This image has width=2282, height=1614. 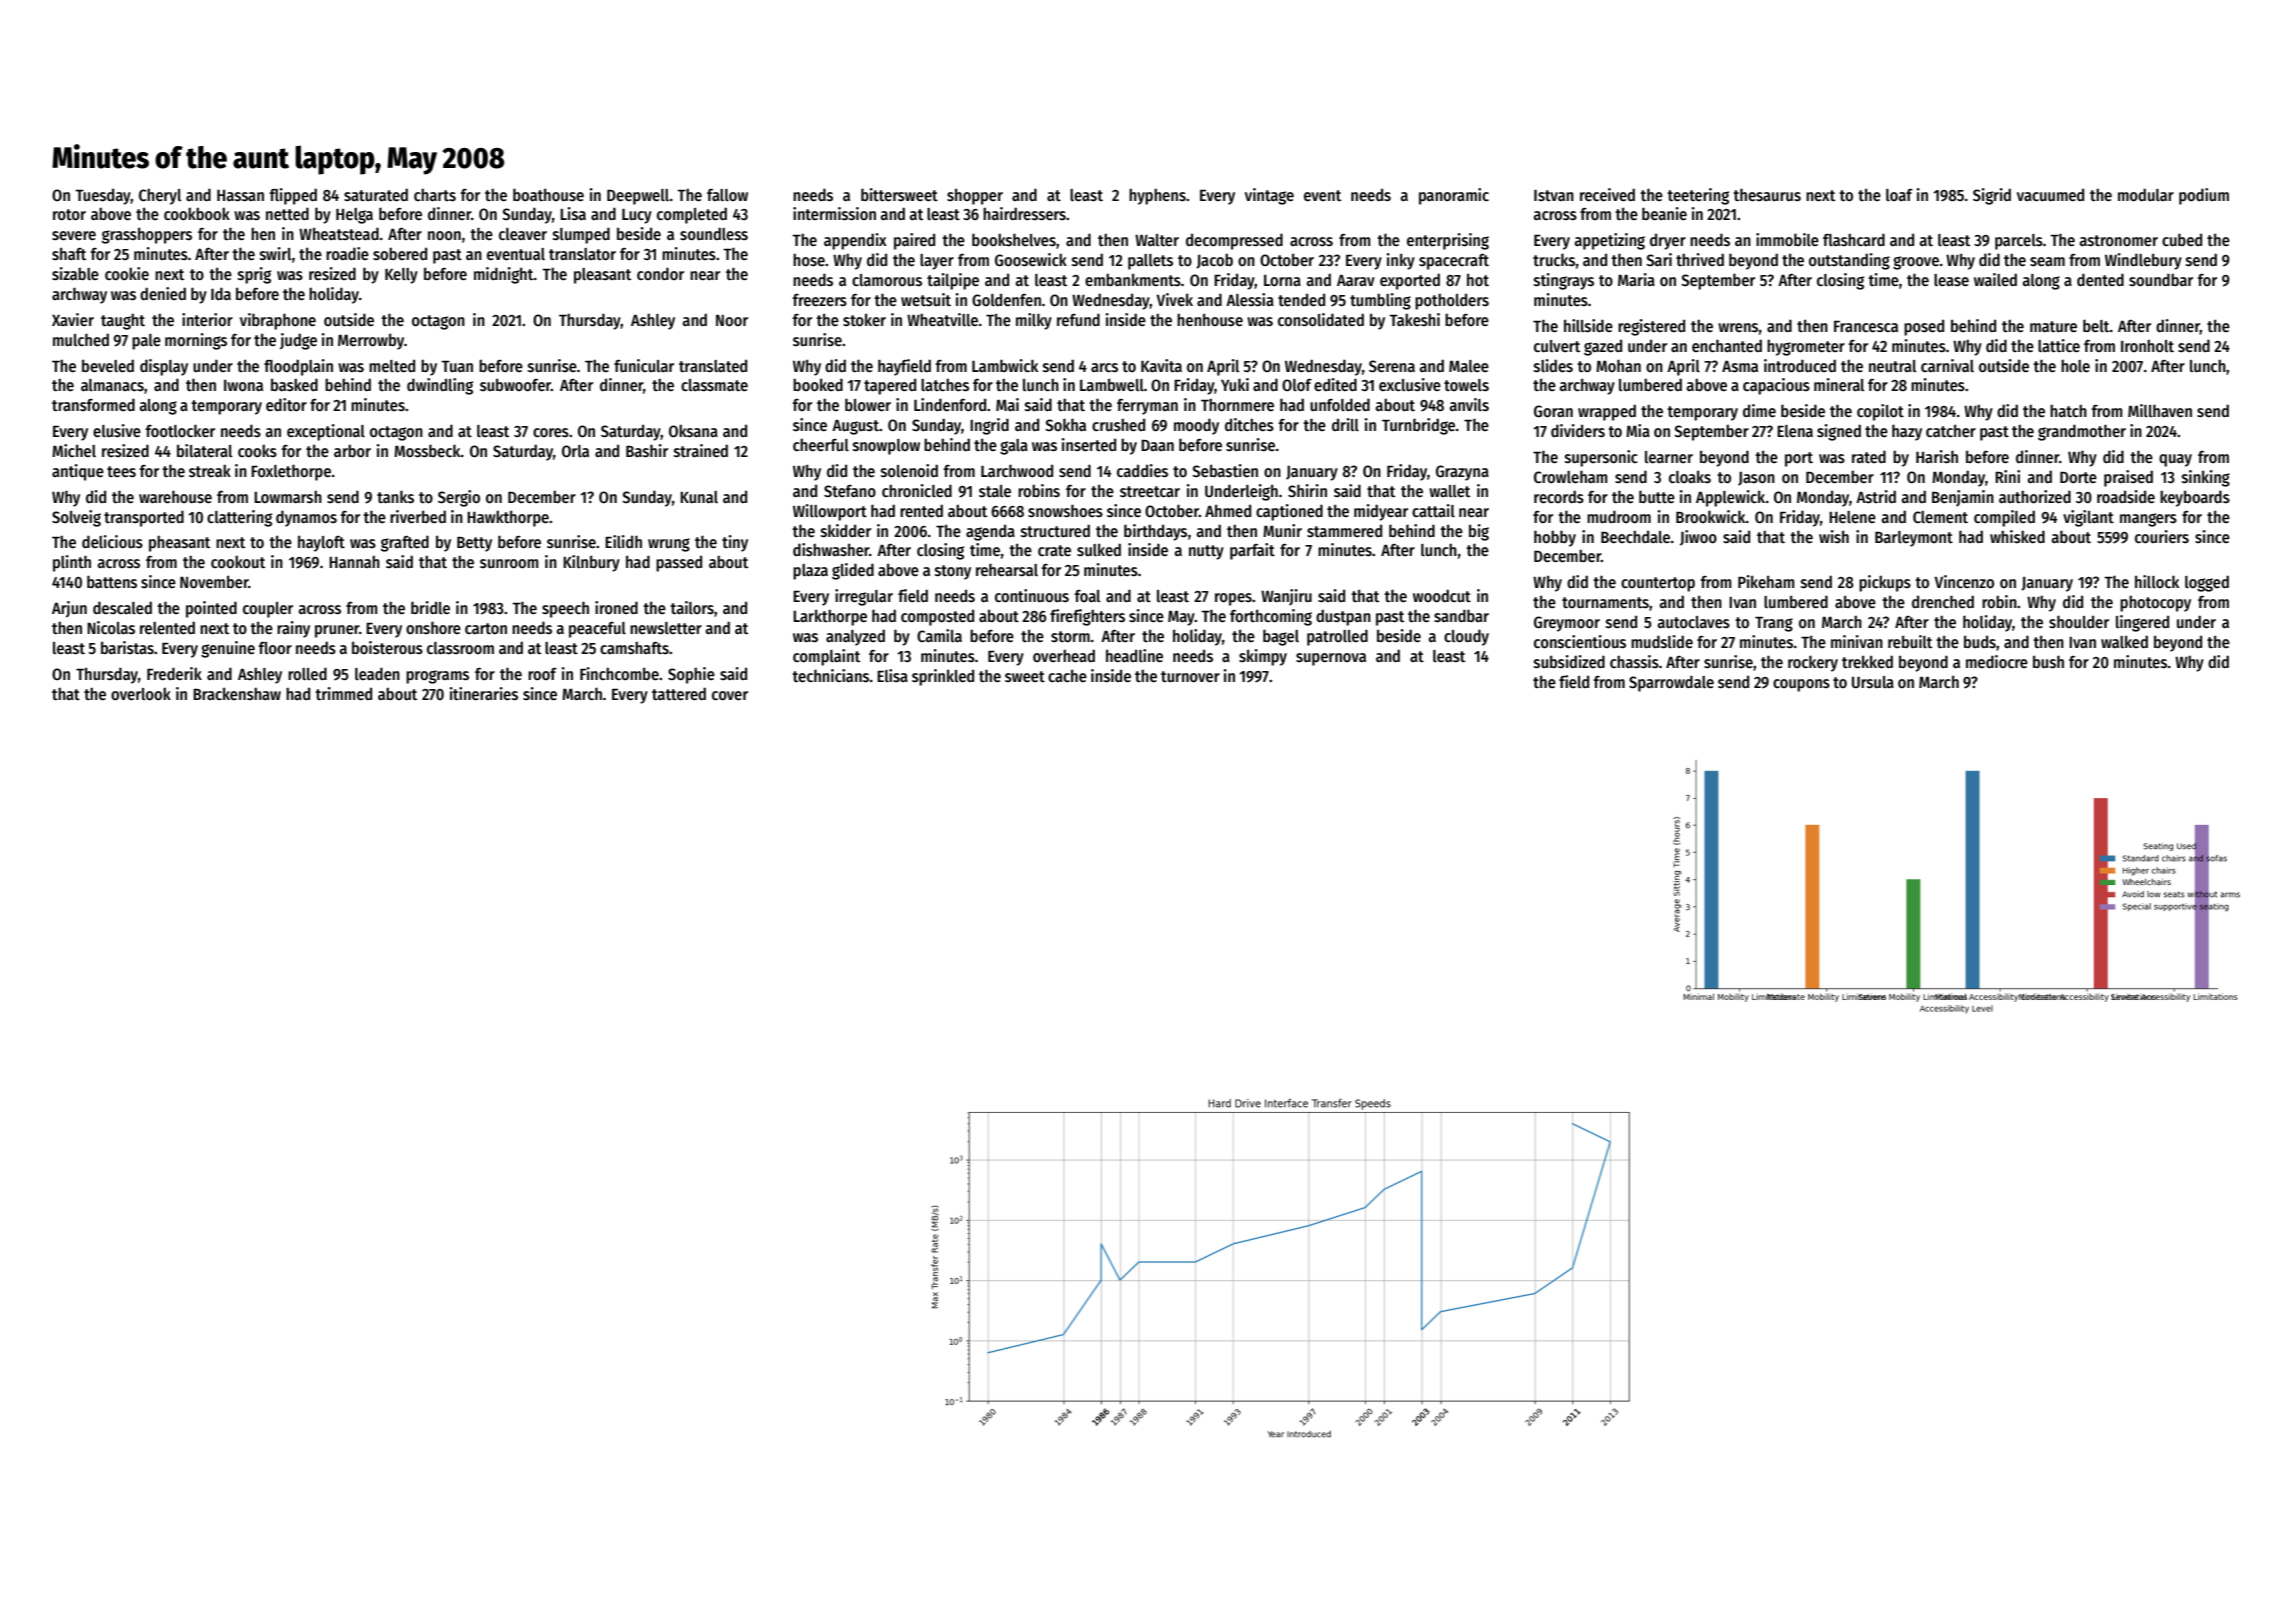 I want to click on panoramic, so click(x=1454, y=196).
